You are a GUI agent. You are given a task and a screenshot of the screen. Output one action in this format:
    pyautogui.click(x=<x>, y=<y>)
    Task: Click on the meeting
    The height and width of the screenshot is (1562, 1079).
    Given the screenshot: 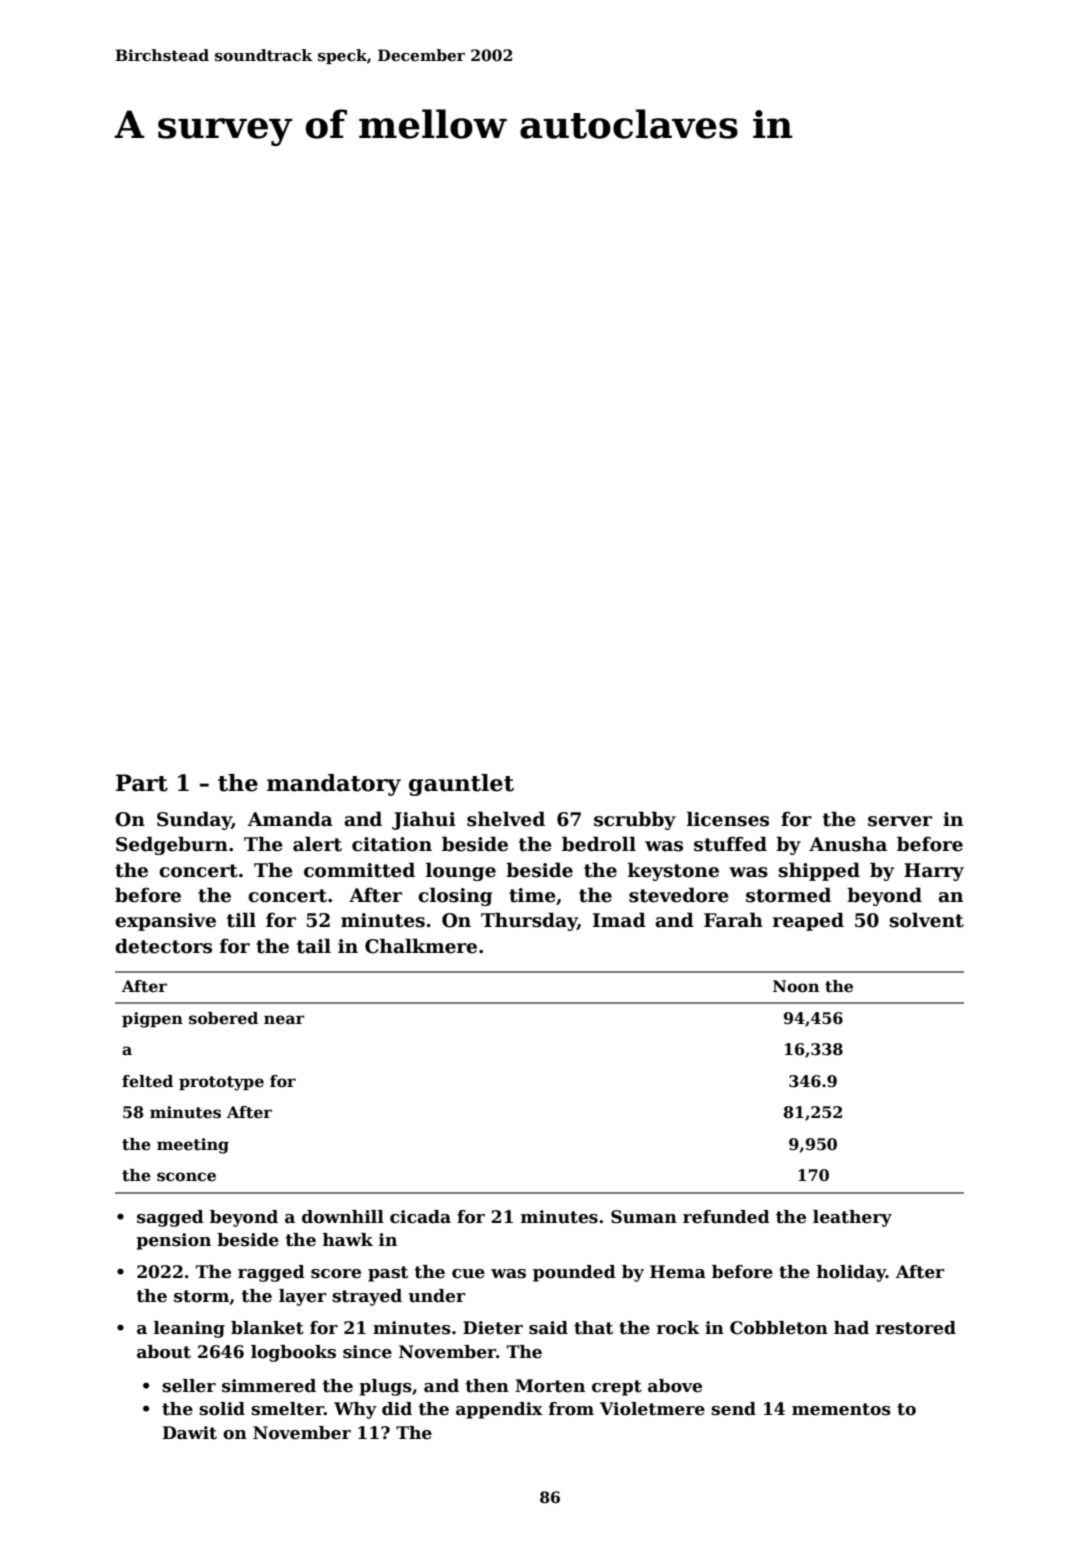 What is the action you would take?
    pyautogui.click(x=193, y=1146)
